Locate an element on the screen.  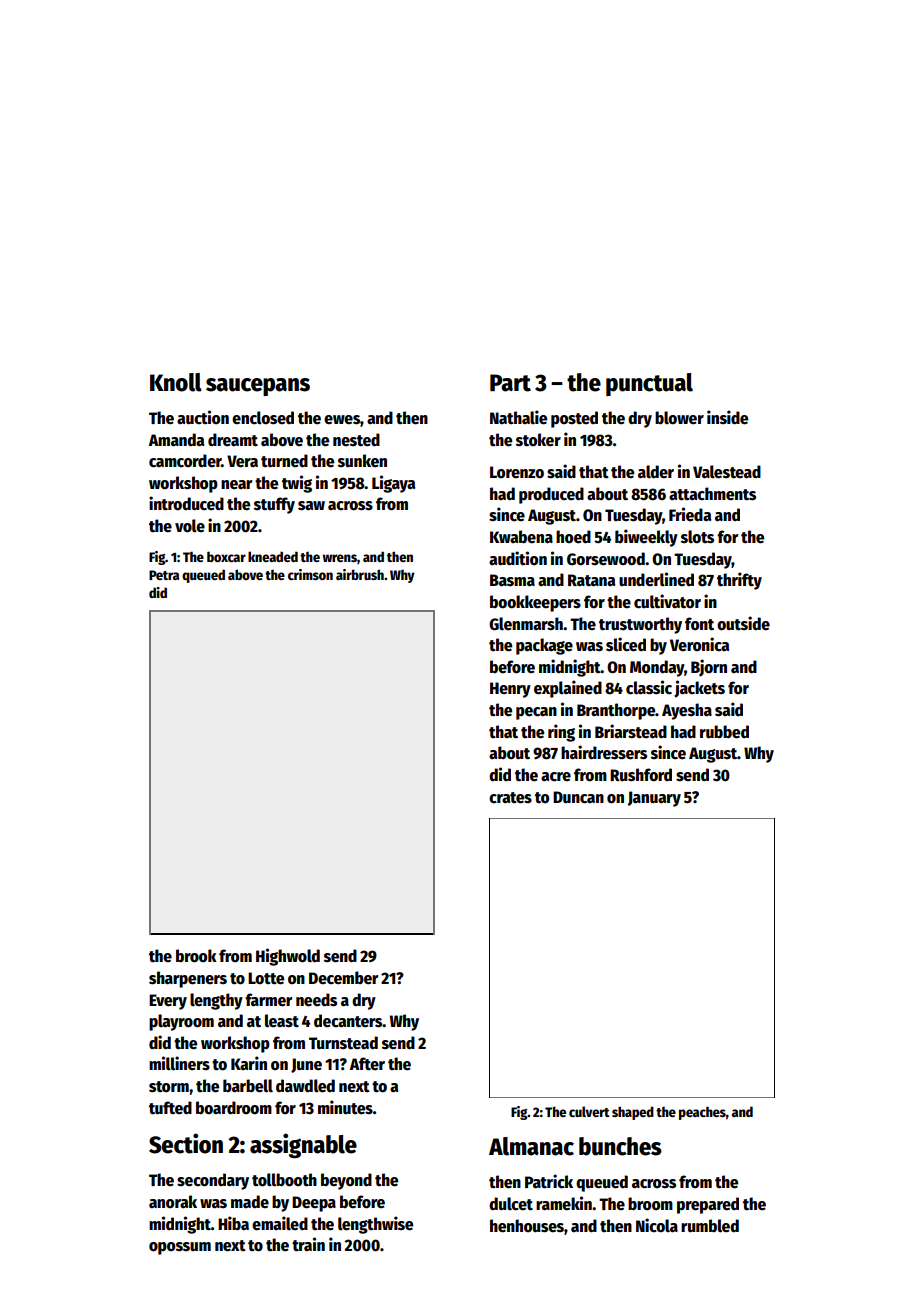
punctual is located at coordinates (649, 384).
